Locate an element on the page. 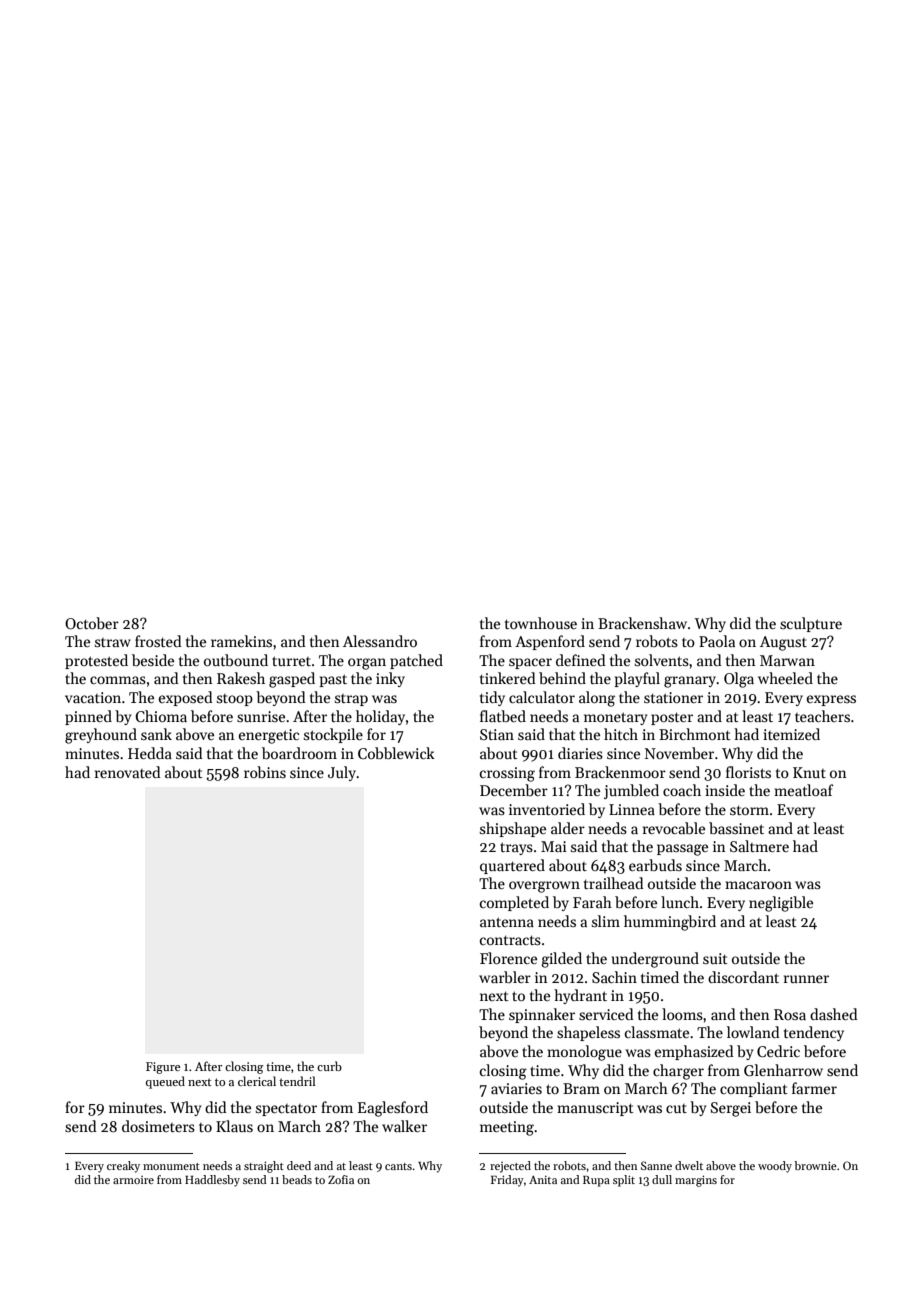 The height and width of the document is (1308, 924). contracts is located at coordinates (510, 940).
